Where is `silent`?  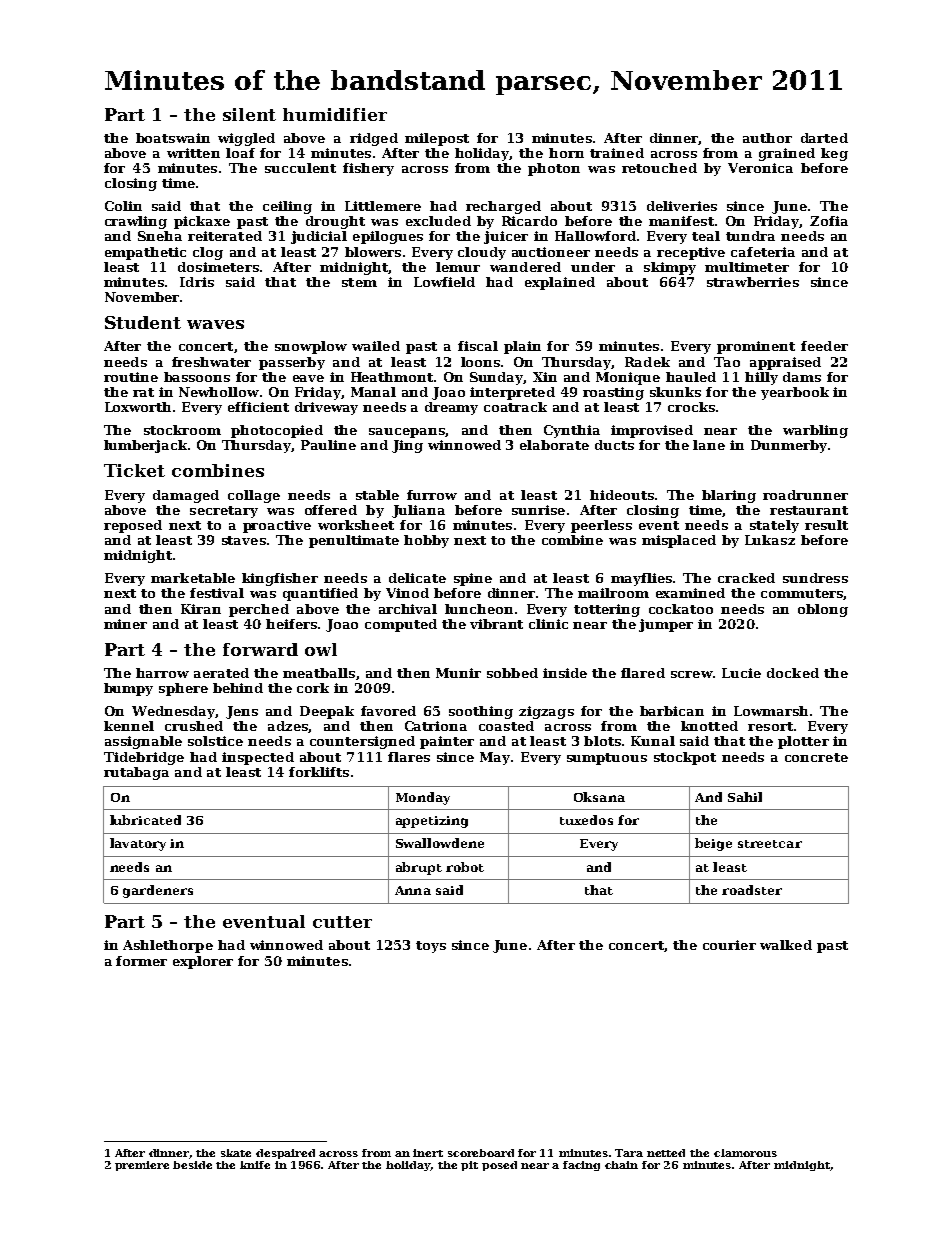
silent is located at coordinates (249, 114).
